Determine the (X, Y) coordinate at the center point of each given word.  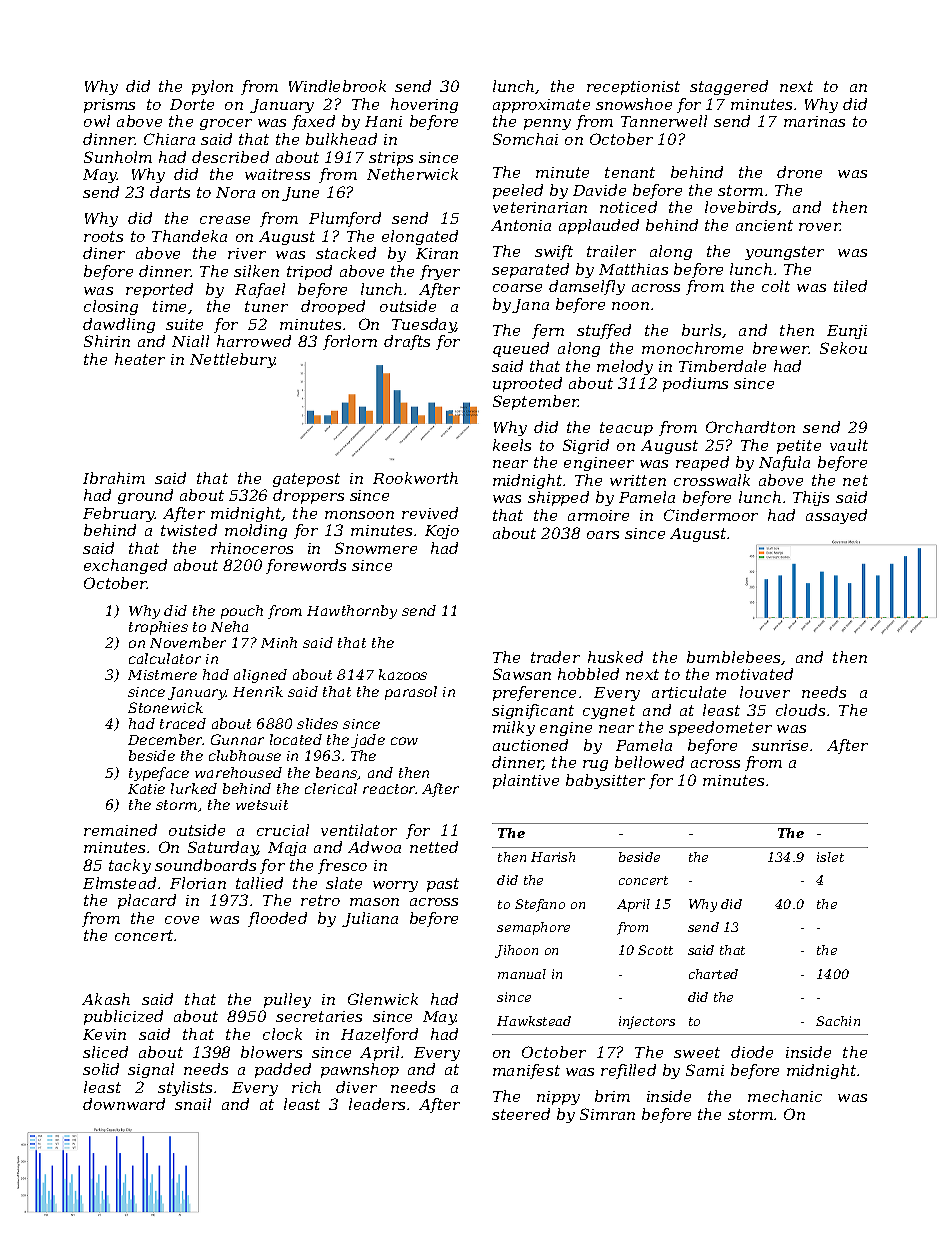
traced (183, 723)
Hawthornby (352, 612)
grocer (226, 124)
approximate (541, 106)
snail (193, 1104)
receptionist (633, 88)
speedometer (720, 728)
